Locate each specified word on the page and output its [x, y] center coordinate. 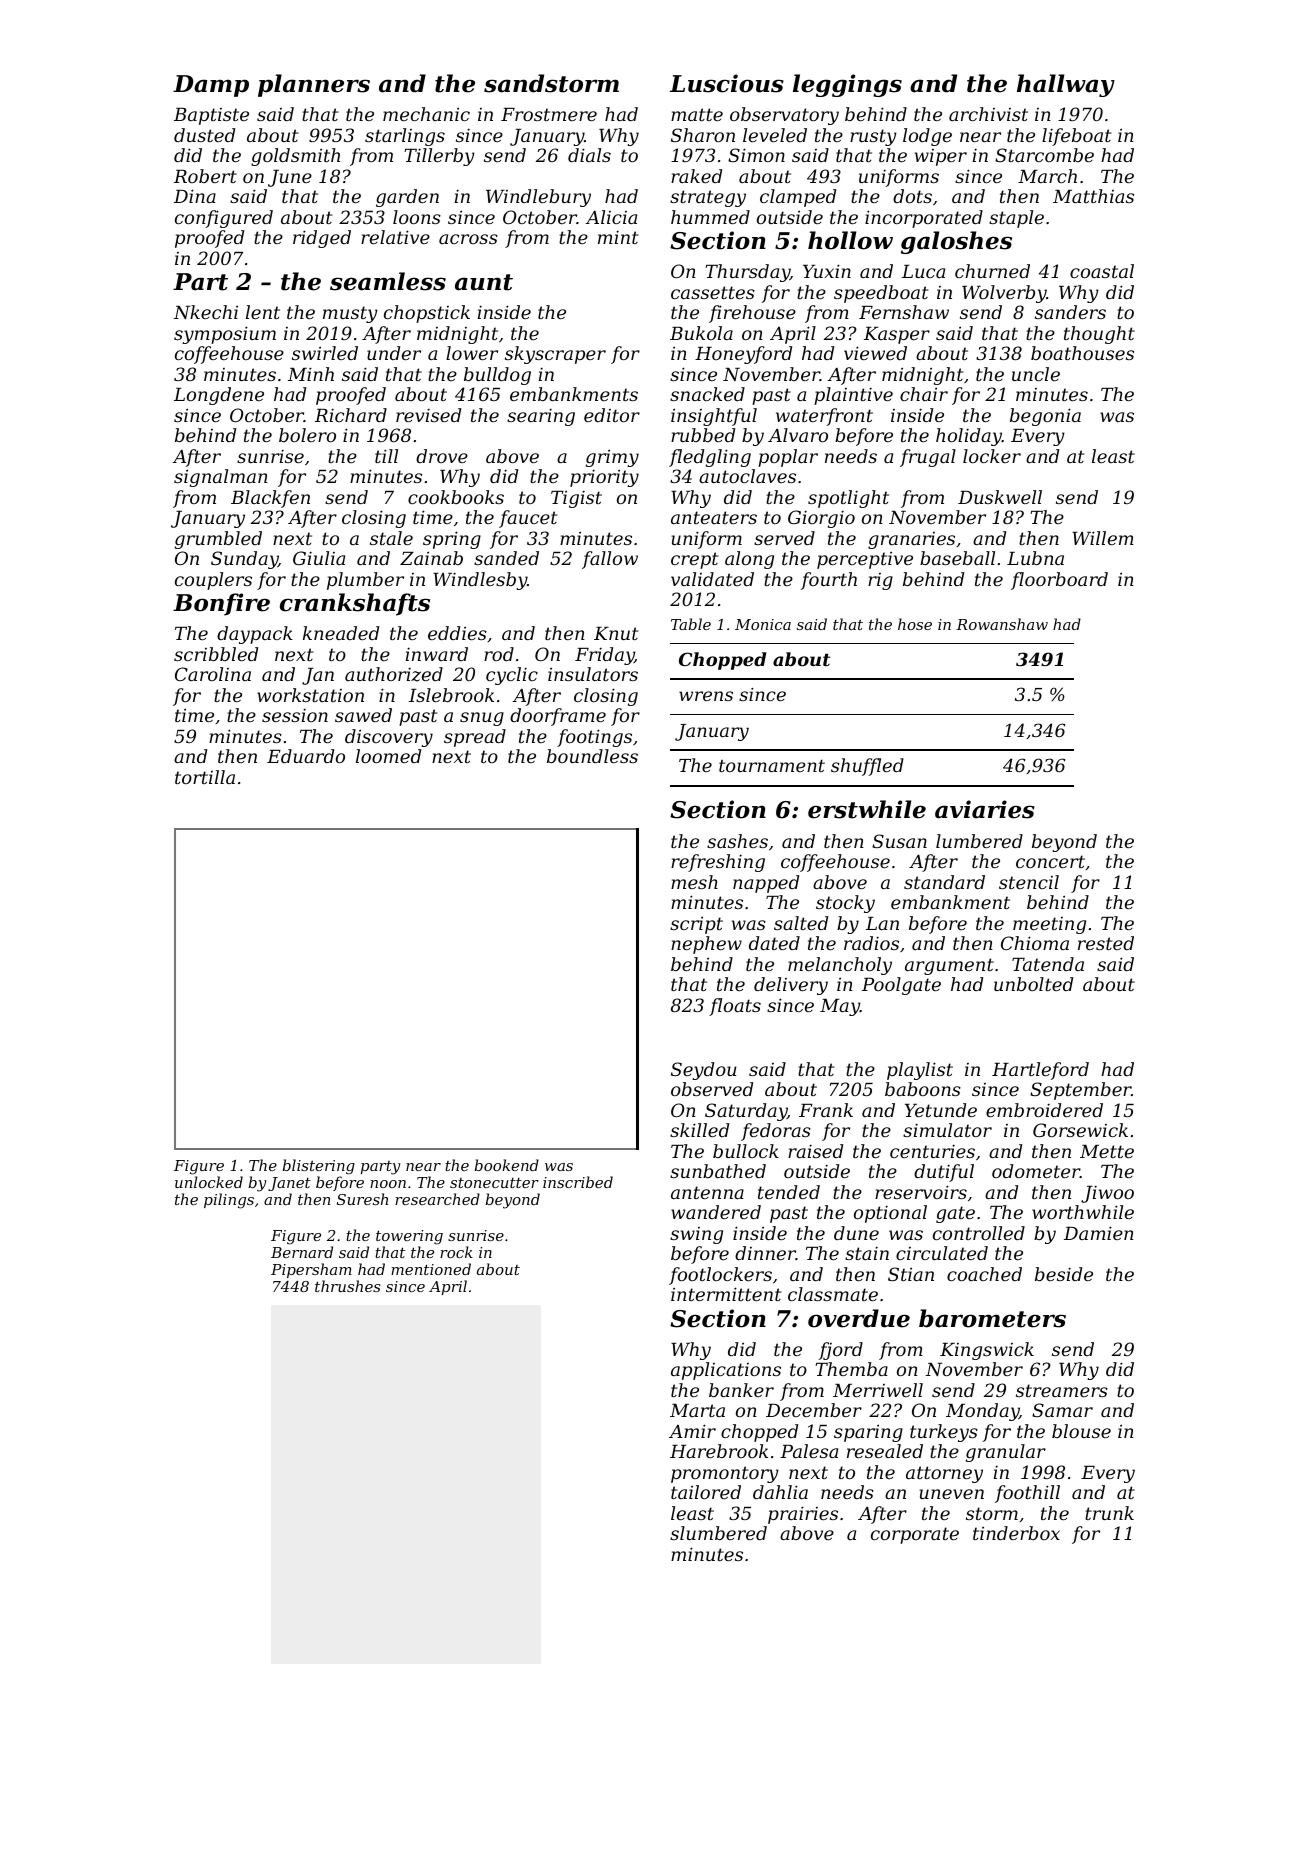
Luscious [727, 83]
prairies [803, 1515]
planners [314, 85]
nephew [706, 945]
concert [1050, 861]
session [295, 715]
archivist [988, 114]
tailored [706, 1492]
